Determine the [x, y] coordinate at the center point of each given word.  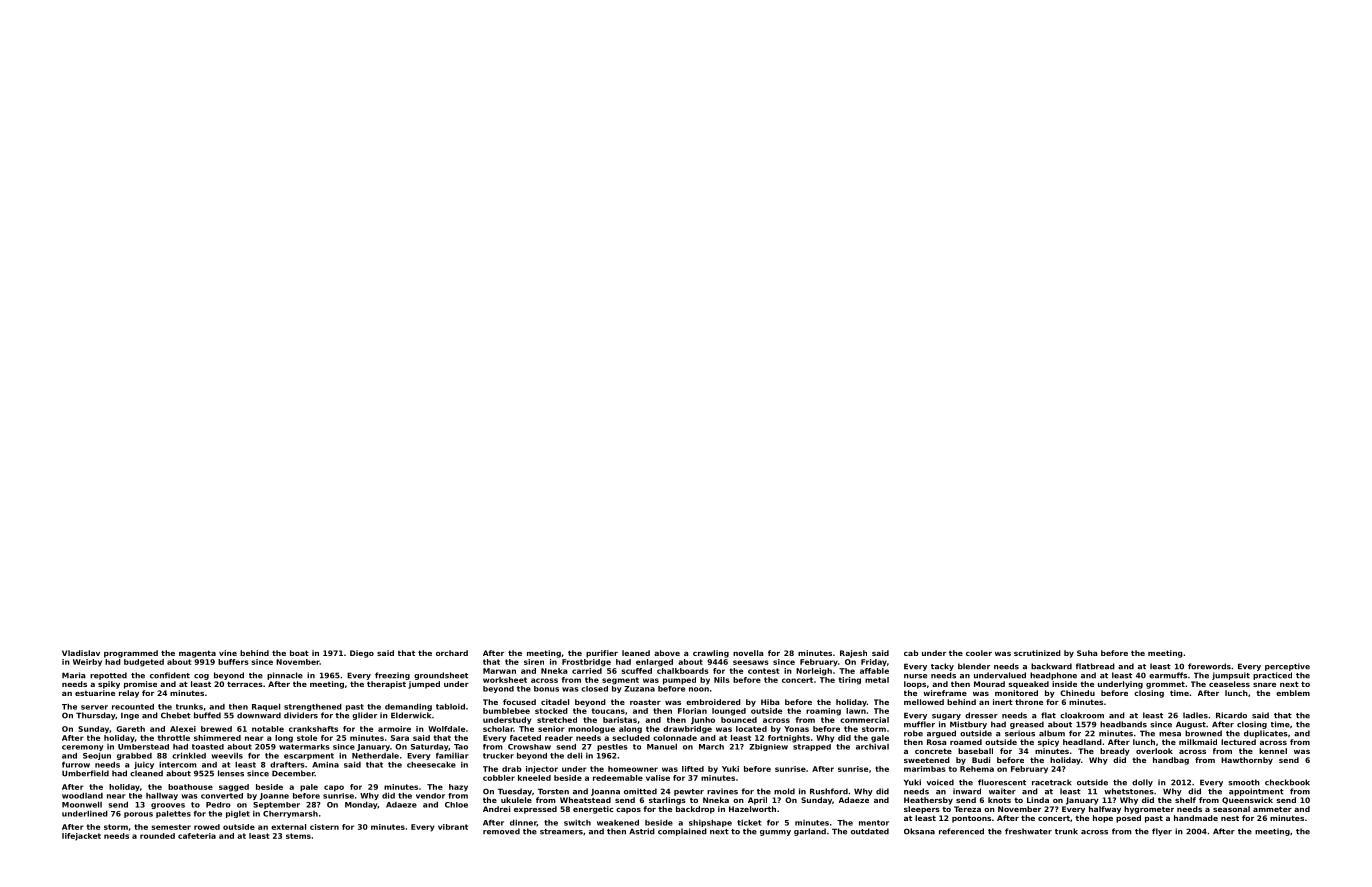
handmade [1196, 818]
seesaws [751, 662]
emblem [1293, 693]
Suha [1087, 653]
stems [298, 836]
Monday [361, 805]
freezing [392, 676]
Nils [722, 680]
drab [512, 769]
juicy [144, 765]
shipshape [710, 823]
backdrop [695, 810]
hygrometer [1149, 810]
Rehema [977, 769]
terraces [245, 684]
